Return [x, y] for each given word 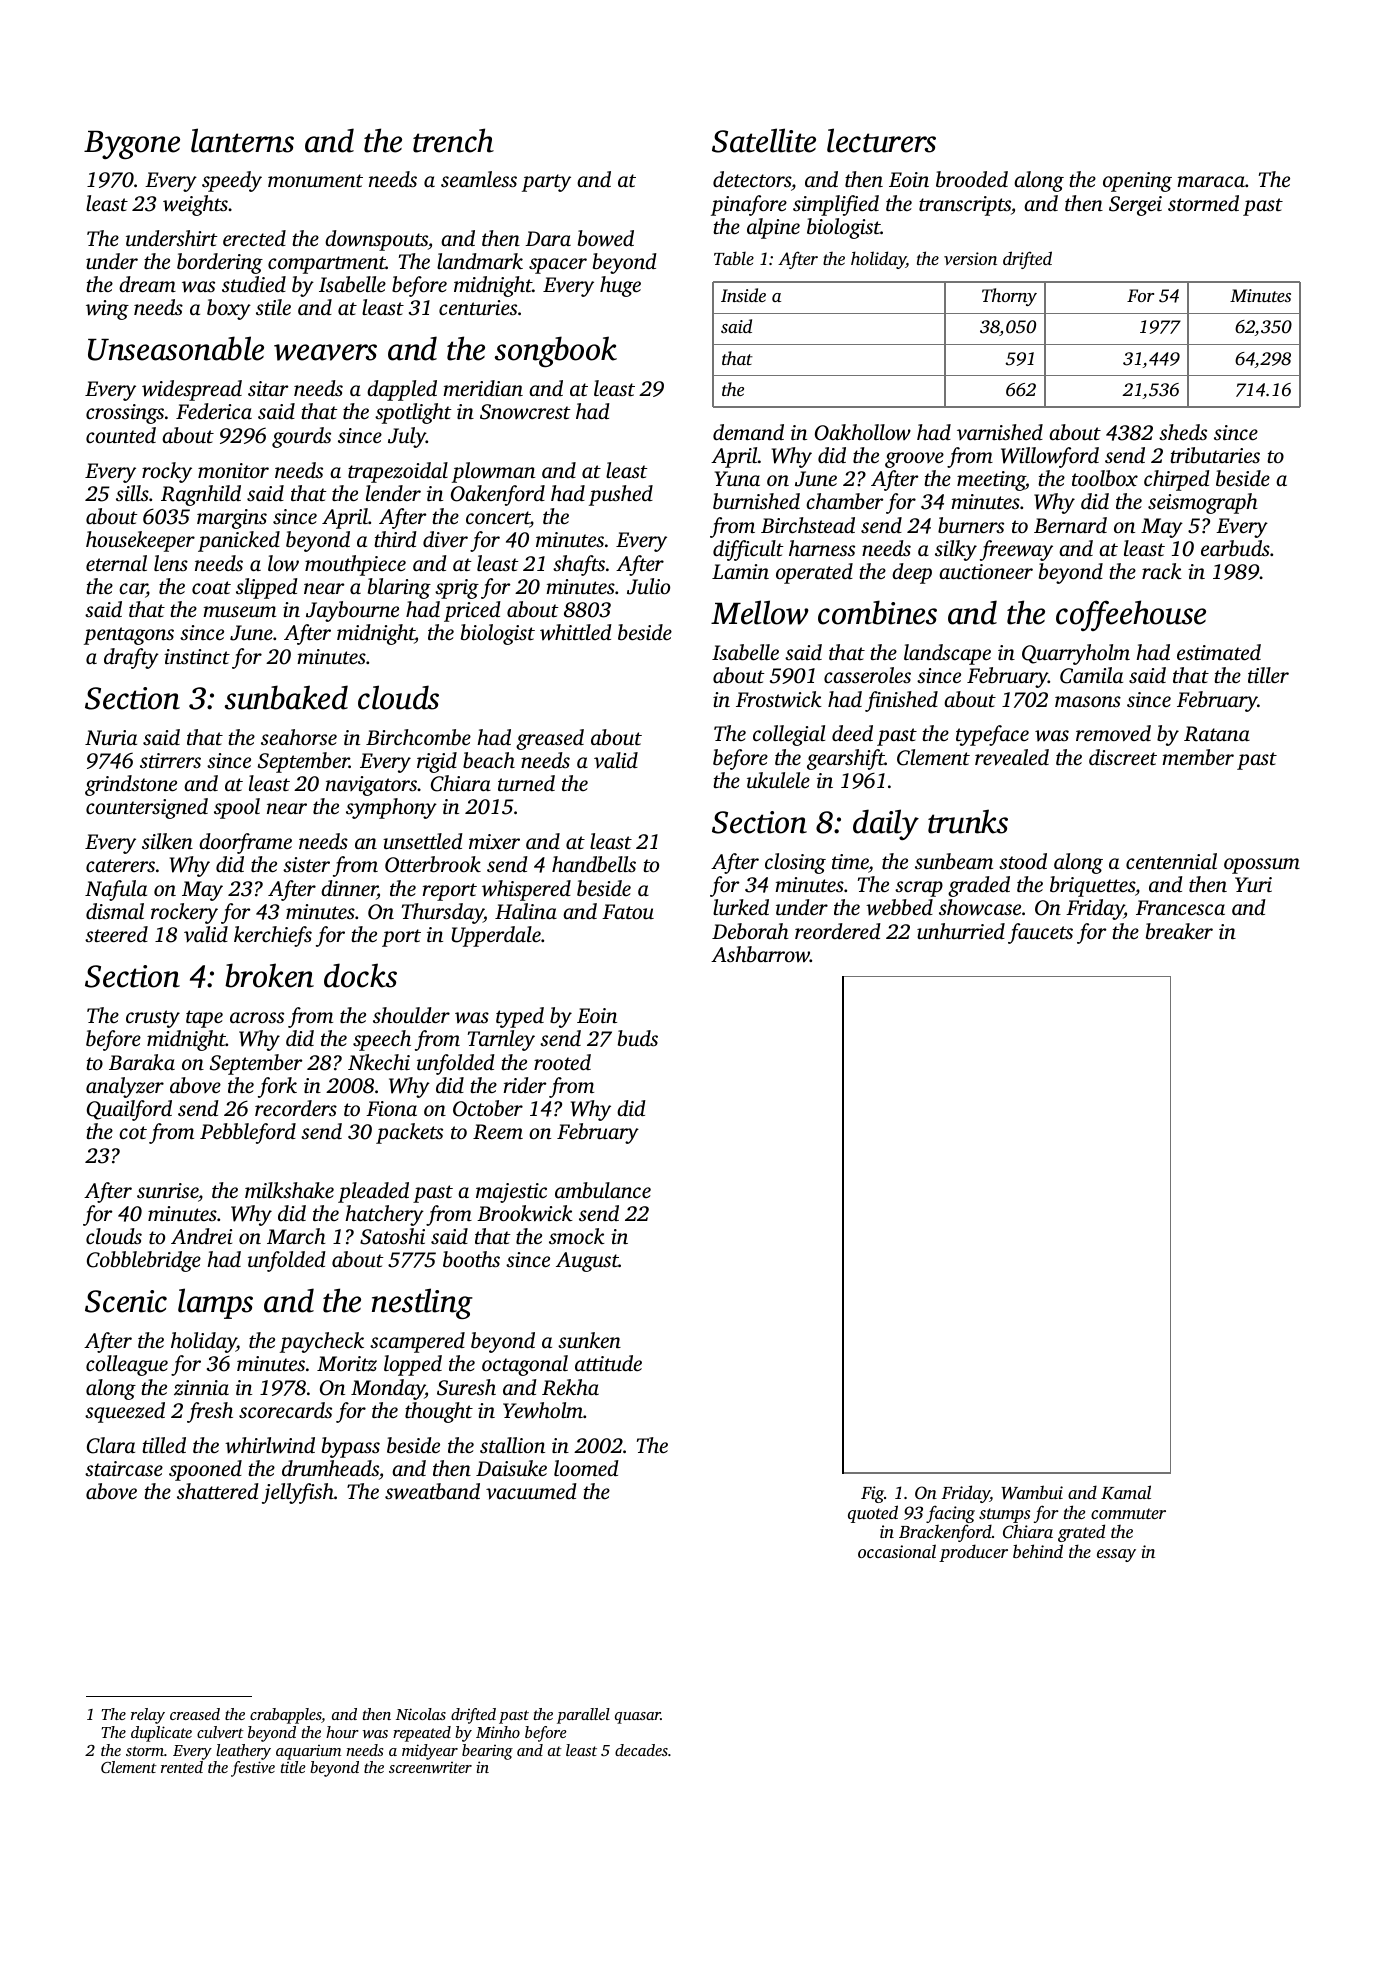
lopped [413, 1365]
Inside [743, 295]
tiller [1268, 675]
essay [1116, 1555]
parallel [583, 1716]
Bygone [132, 145]
